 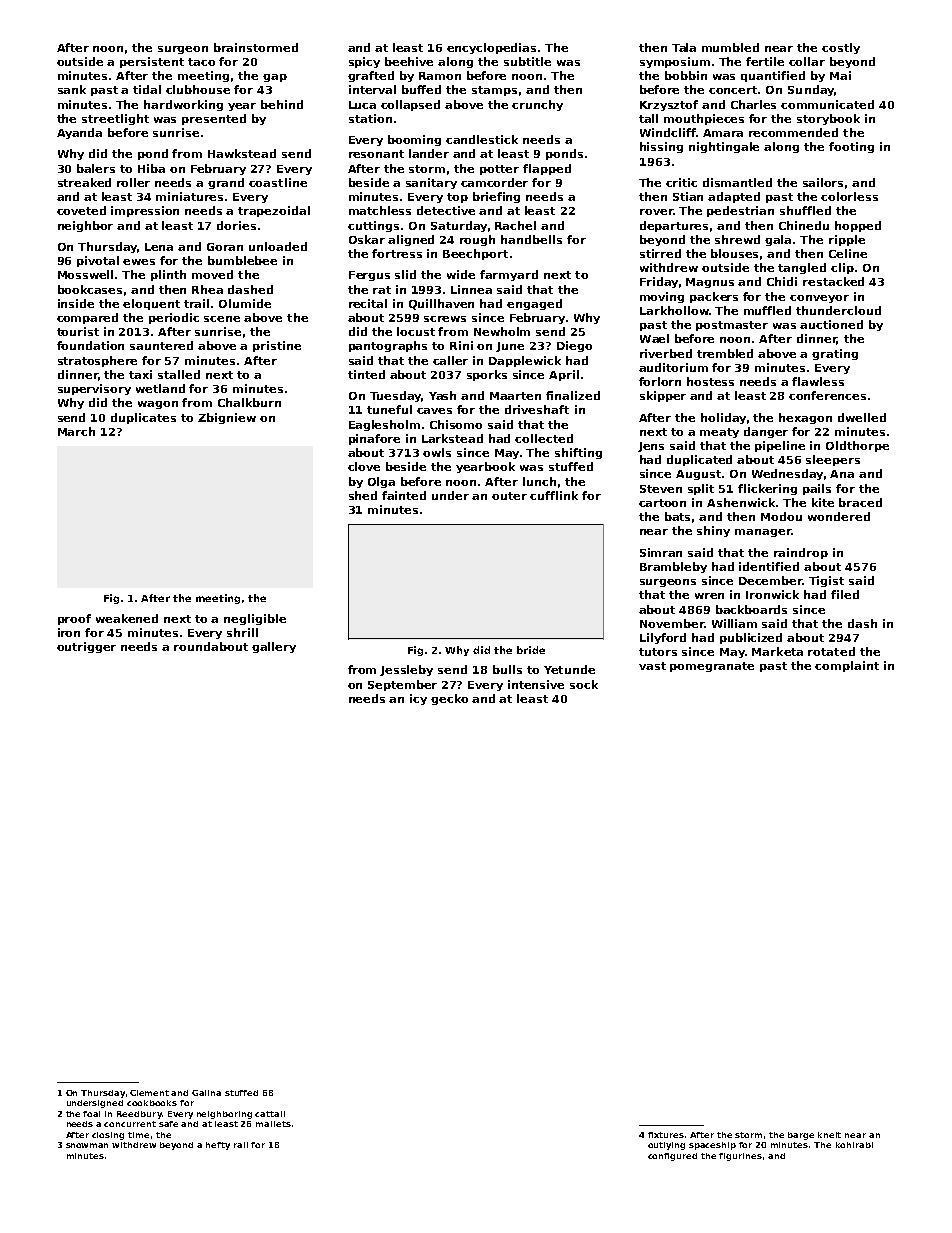 What do you see at coordinates (684, 47) in the image?
I see `Tala` at bounding box center [684, 47].
